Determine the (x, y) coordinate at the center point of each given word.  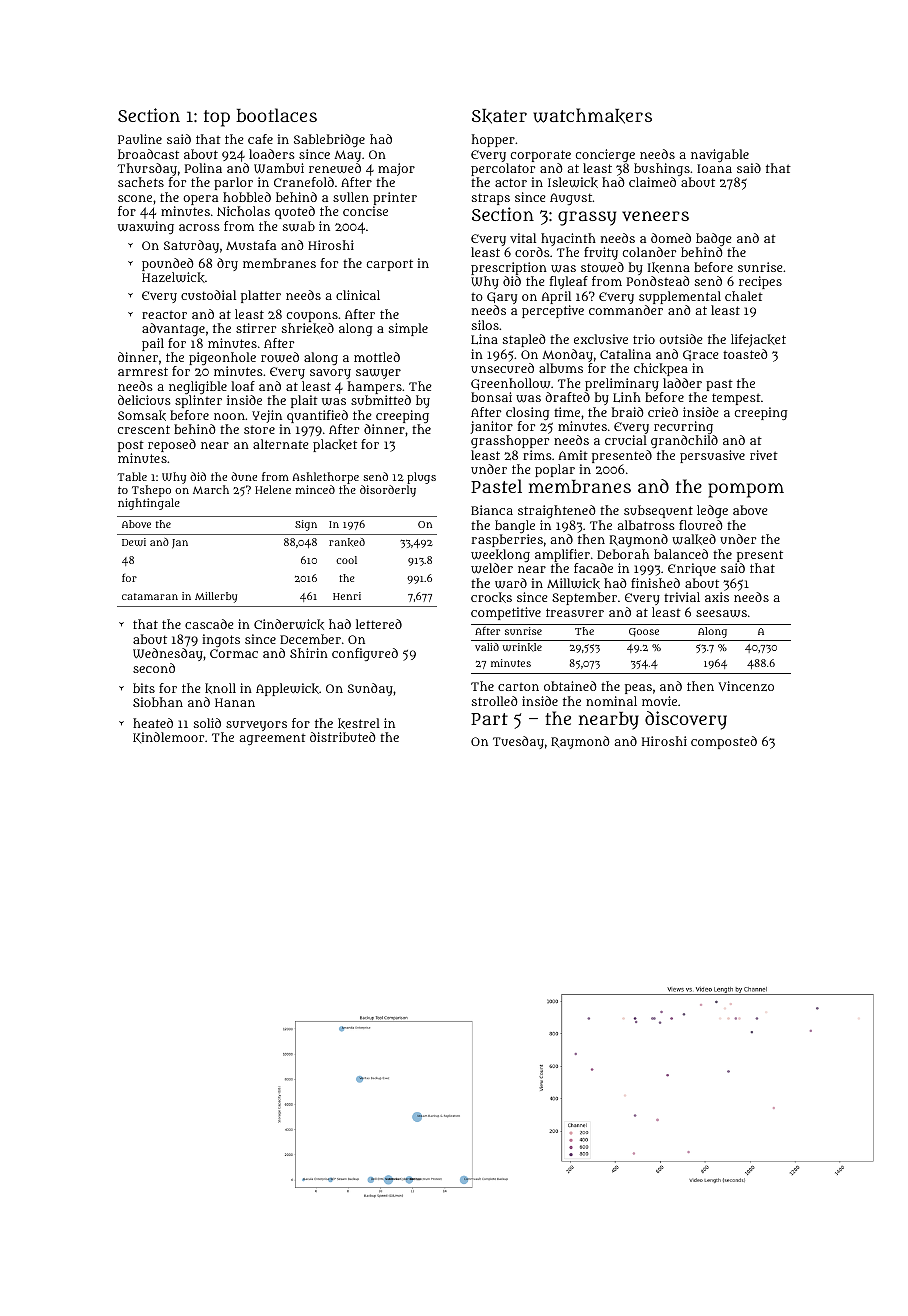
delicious (144, 400)
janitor (491, 428)
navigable (720, 155)
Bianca (492, 510)
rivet (764, 455)
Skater (499, 116)
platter (261, 296)
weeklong (500, 555)
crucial (626, 440)
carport (390, 265)
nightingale (149, 504)
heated (153, 723)
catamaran (150, 596)
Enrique (692, 569)
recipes (760, 282)
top (217, 118)
